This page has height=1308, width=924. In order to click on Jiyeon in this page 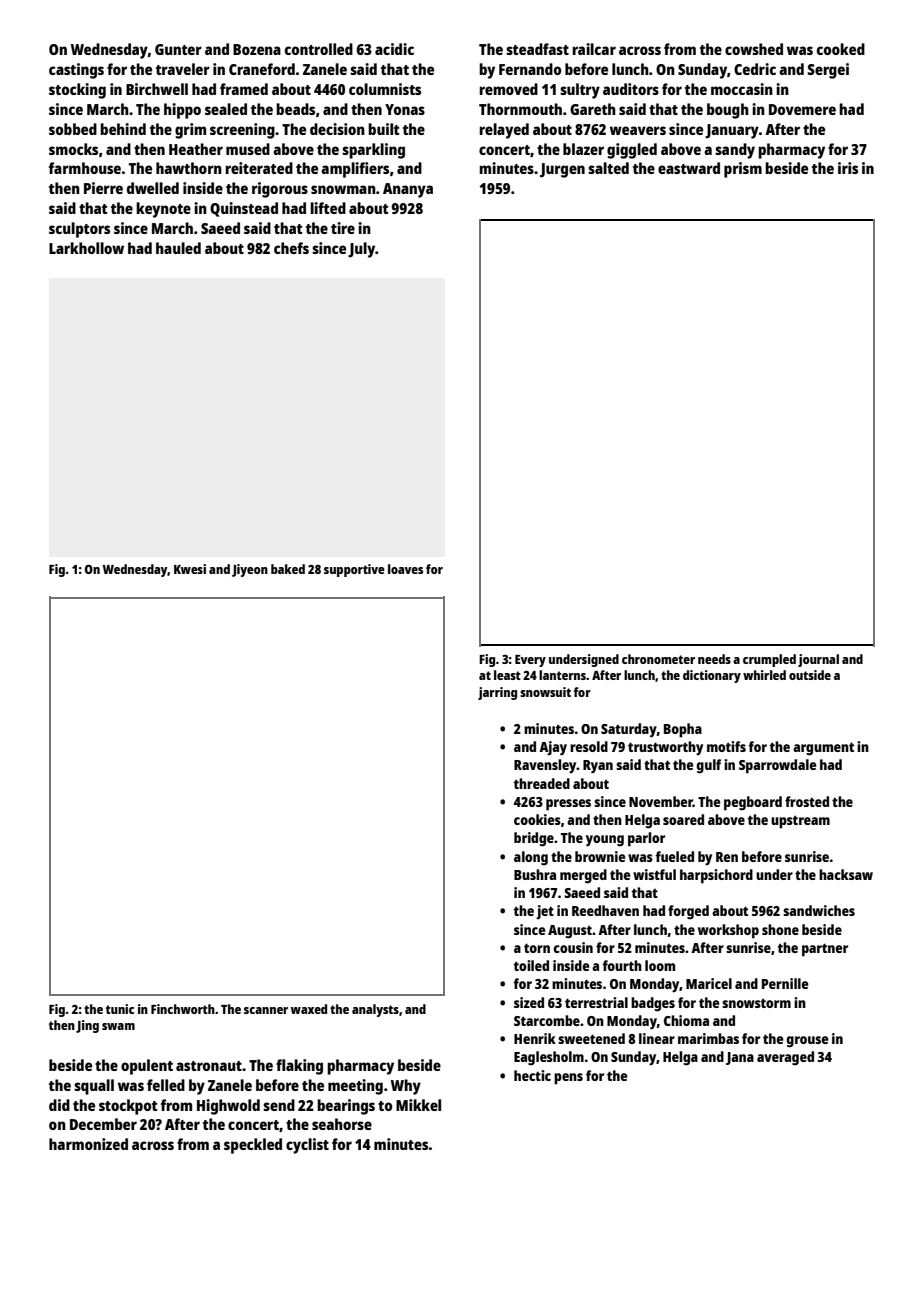, I will do `click(250, 570)`.
